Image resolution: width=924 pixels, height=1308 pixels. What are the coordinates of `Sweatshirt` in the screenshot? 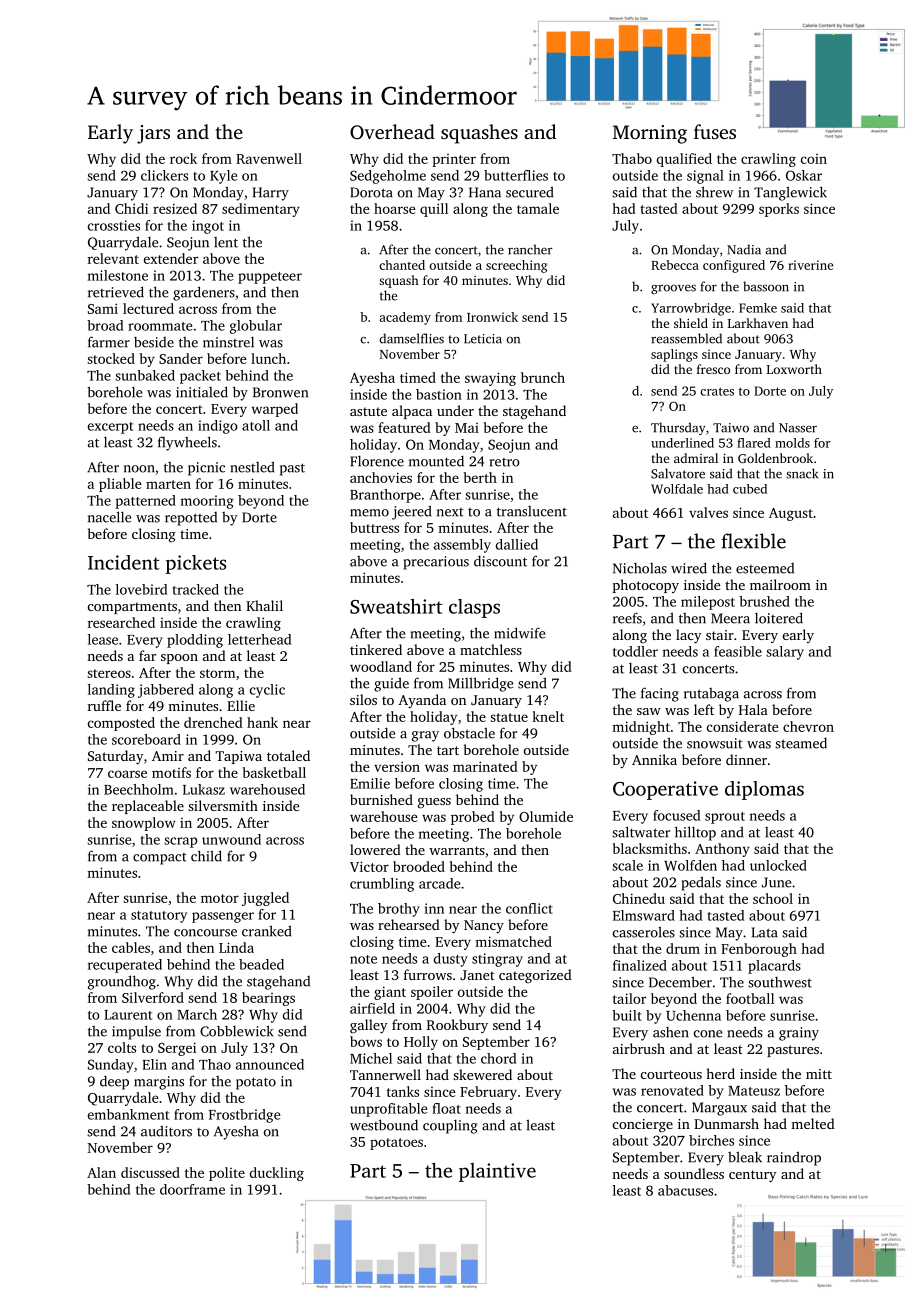 It's located at (396, 606).
